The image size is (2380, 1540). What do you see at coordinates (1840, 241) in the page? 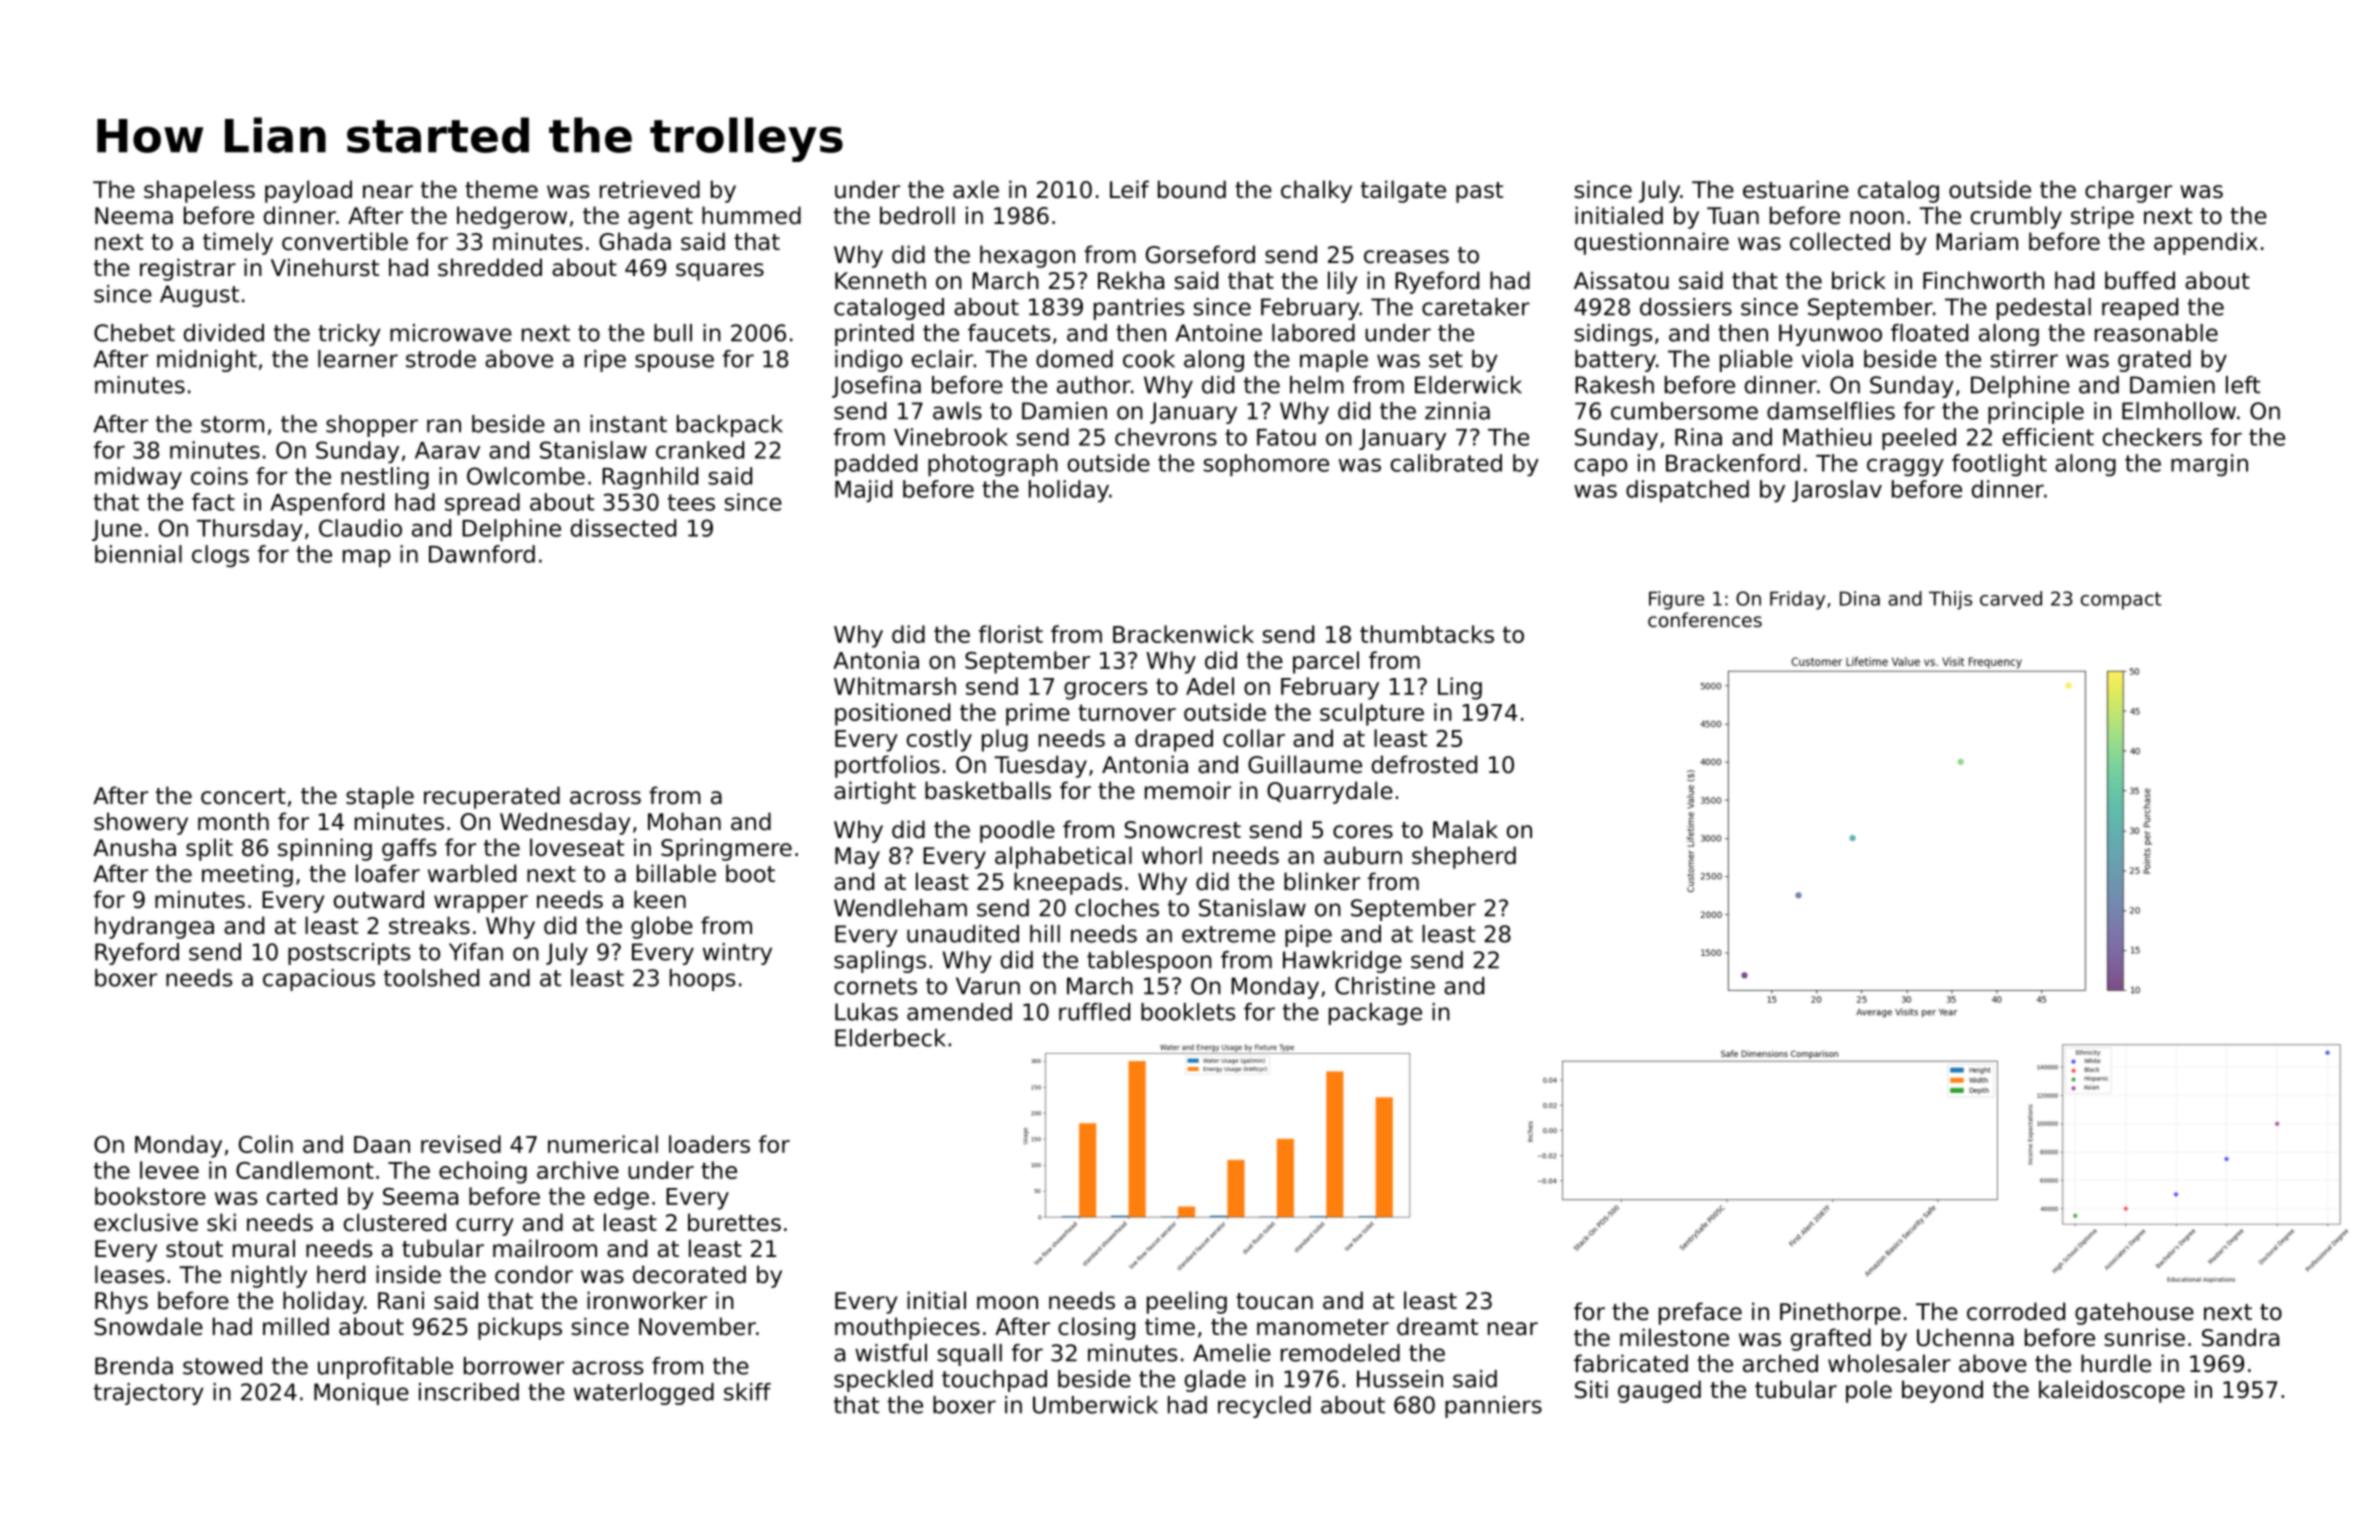
I see `collected` at bounding box center [1840, 241].
